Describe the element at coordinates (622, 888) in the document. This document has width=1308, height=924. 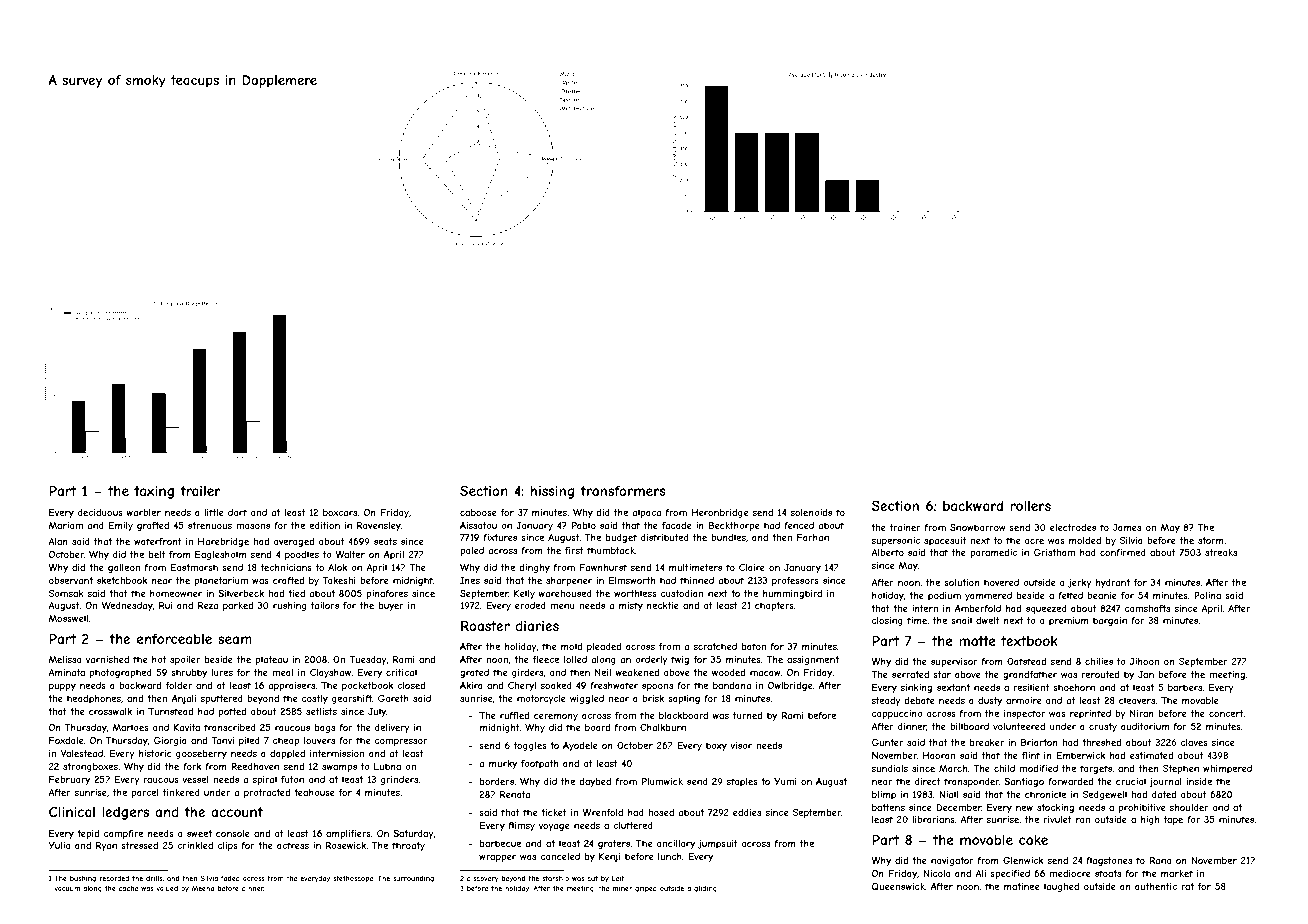
I see `miner` at that location.
